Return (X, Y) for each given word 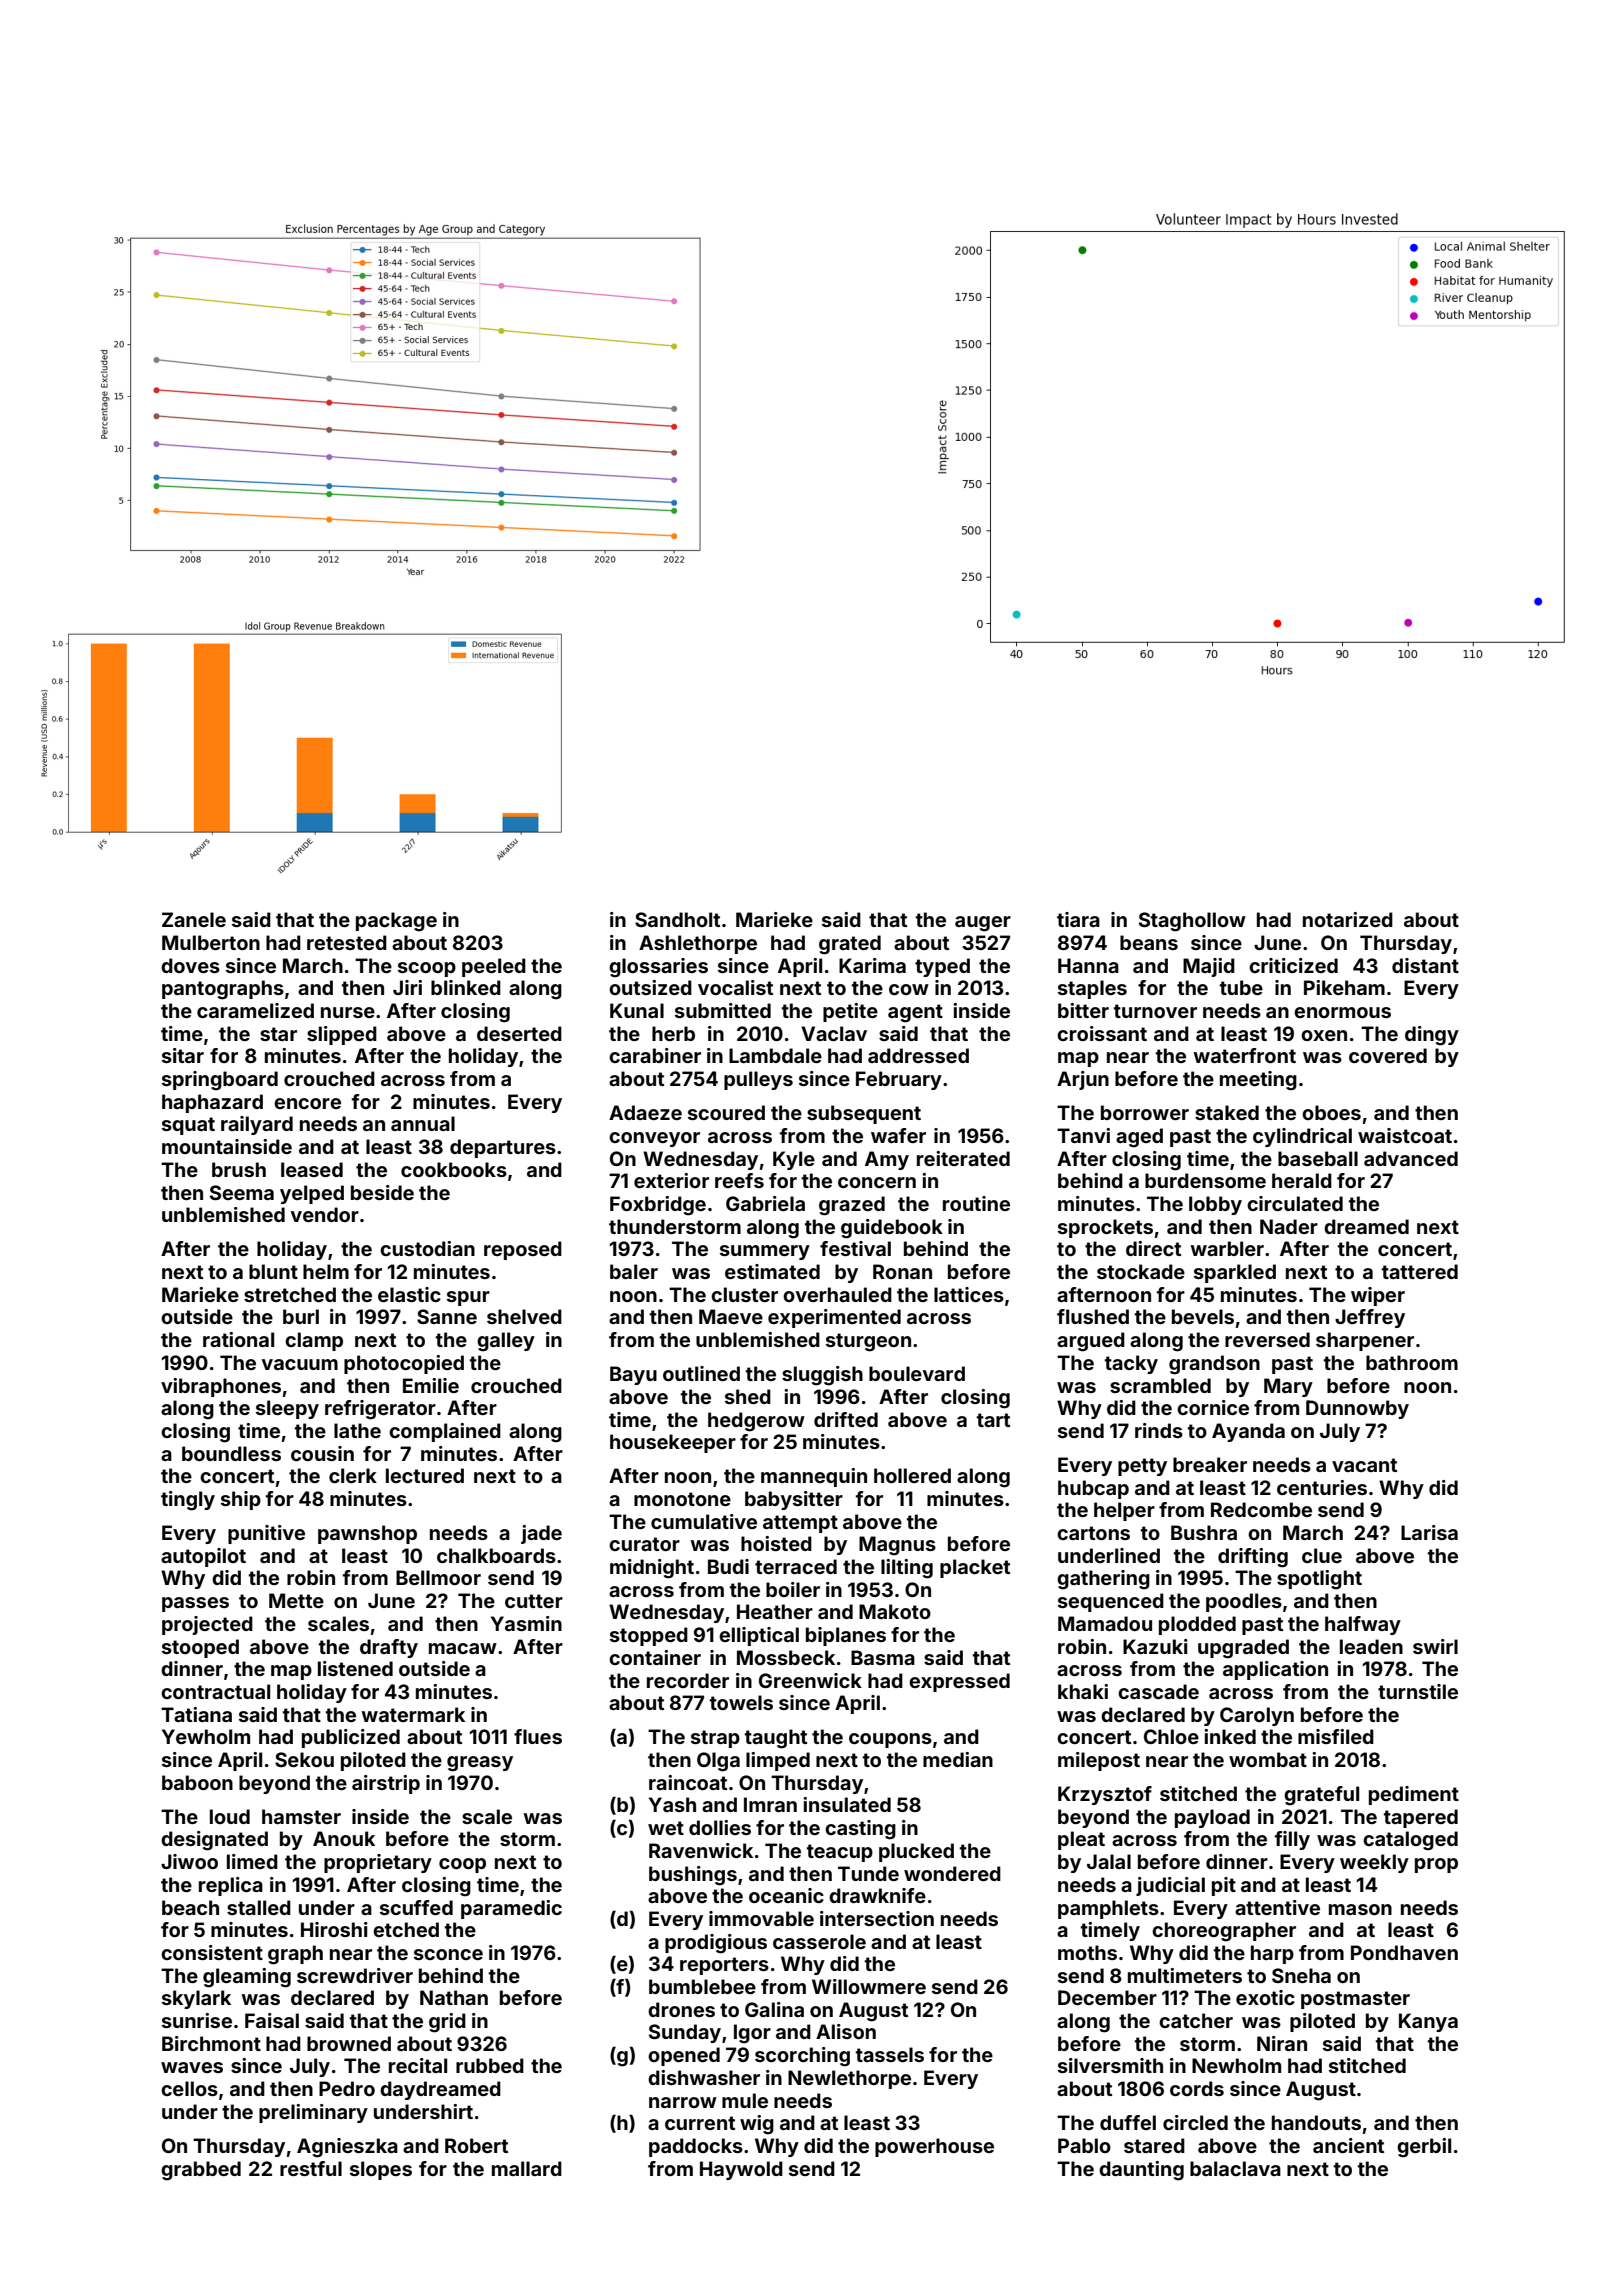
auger (983, 924)
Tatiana (196, 1714)
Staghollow (1192, 922)
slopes (381, 2170)
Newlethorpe (849, 2079)
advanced (1411, 1158)
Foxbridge (658, 1206)
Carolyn (1257, 1716)
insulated (847, 1804)
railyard (257, 1125)
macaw (463, 1648)
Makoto (895, 1611)
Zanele (194, 919)
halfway (1363, 1625)
